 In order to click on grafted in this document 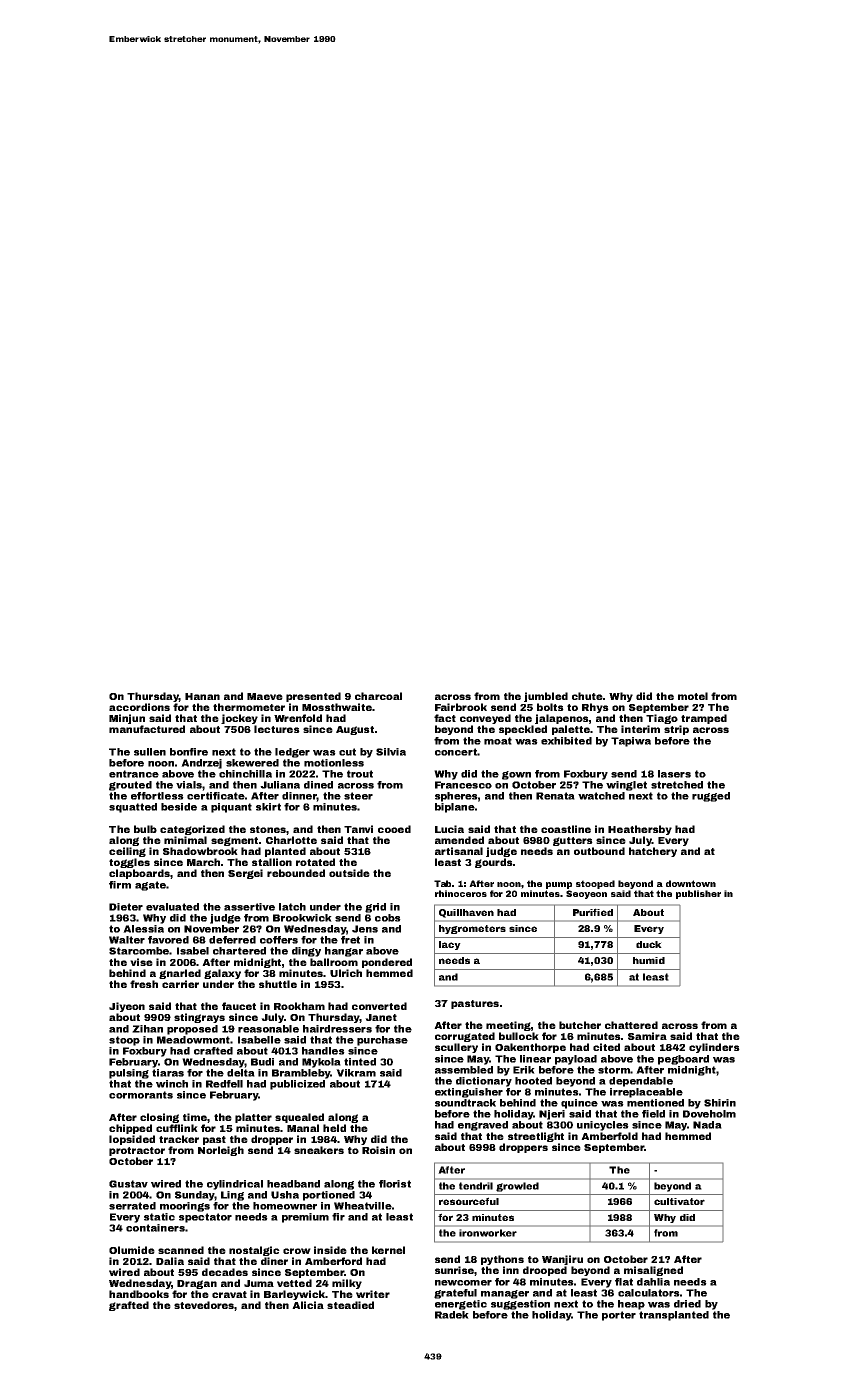, I will do `click(129, 1306)`.
